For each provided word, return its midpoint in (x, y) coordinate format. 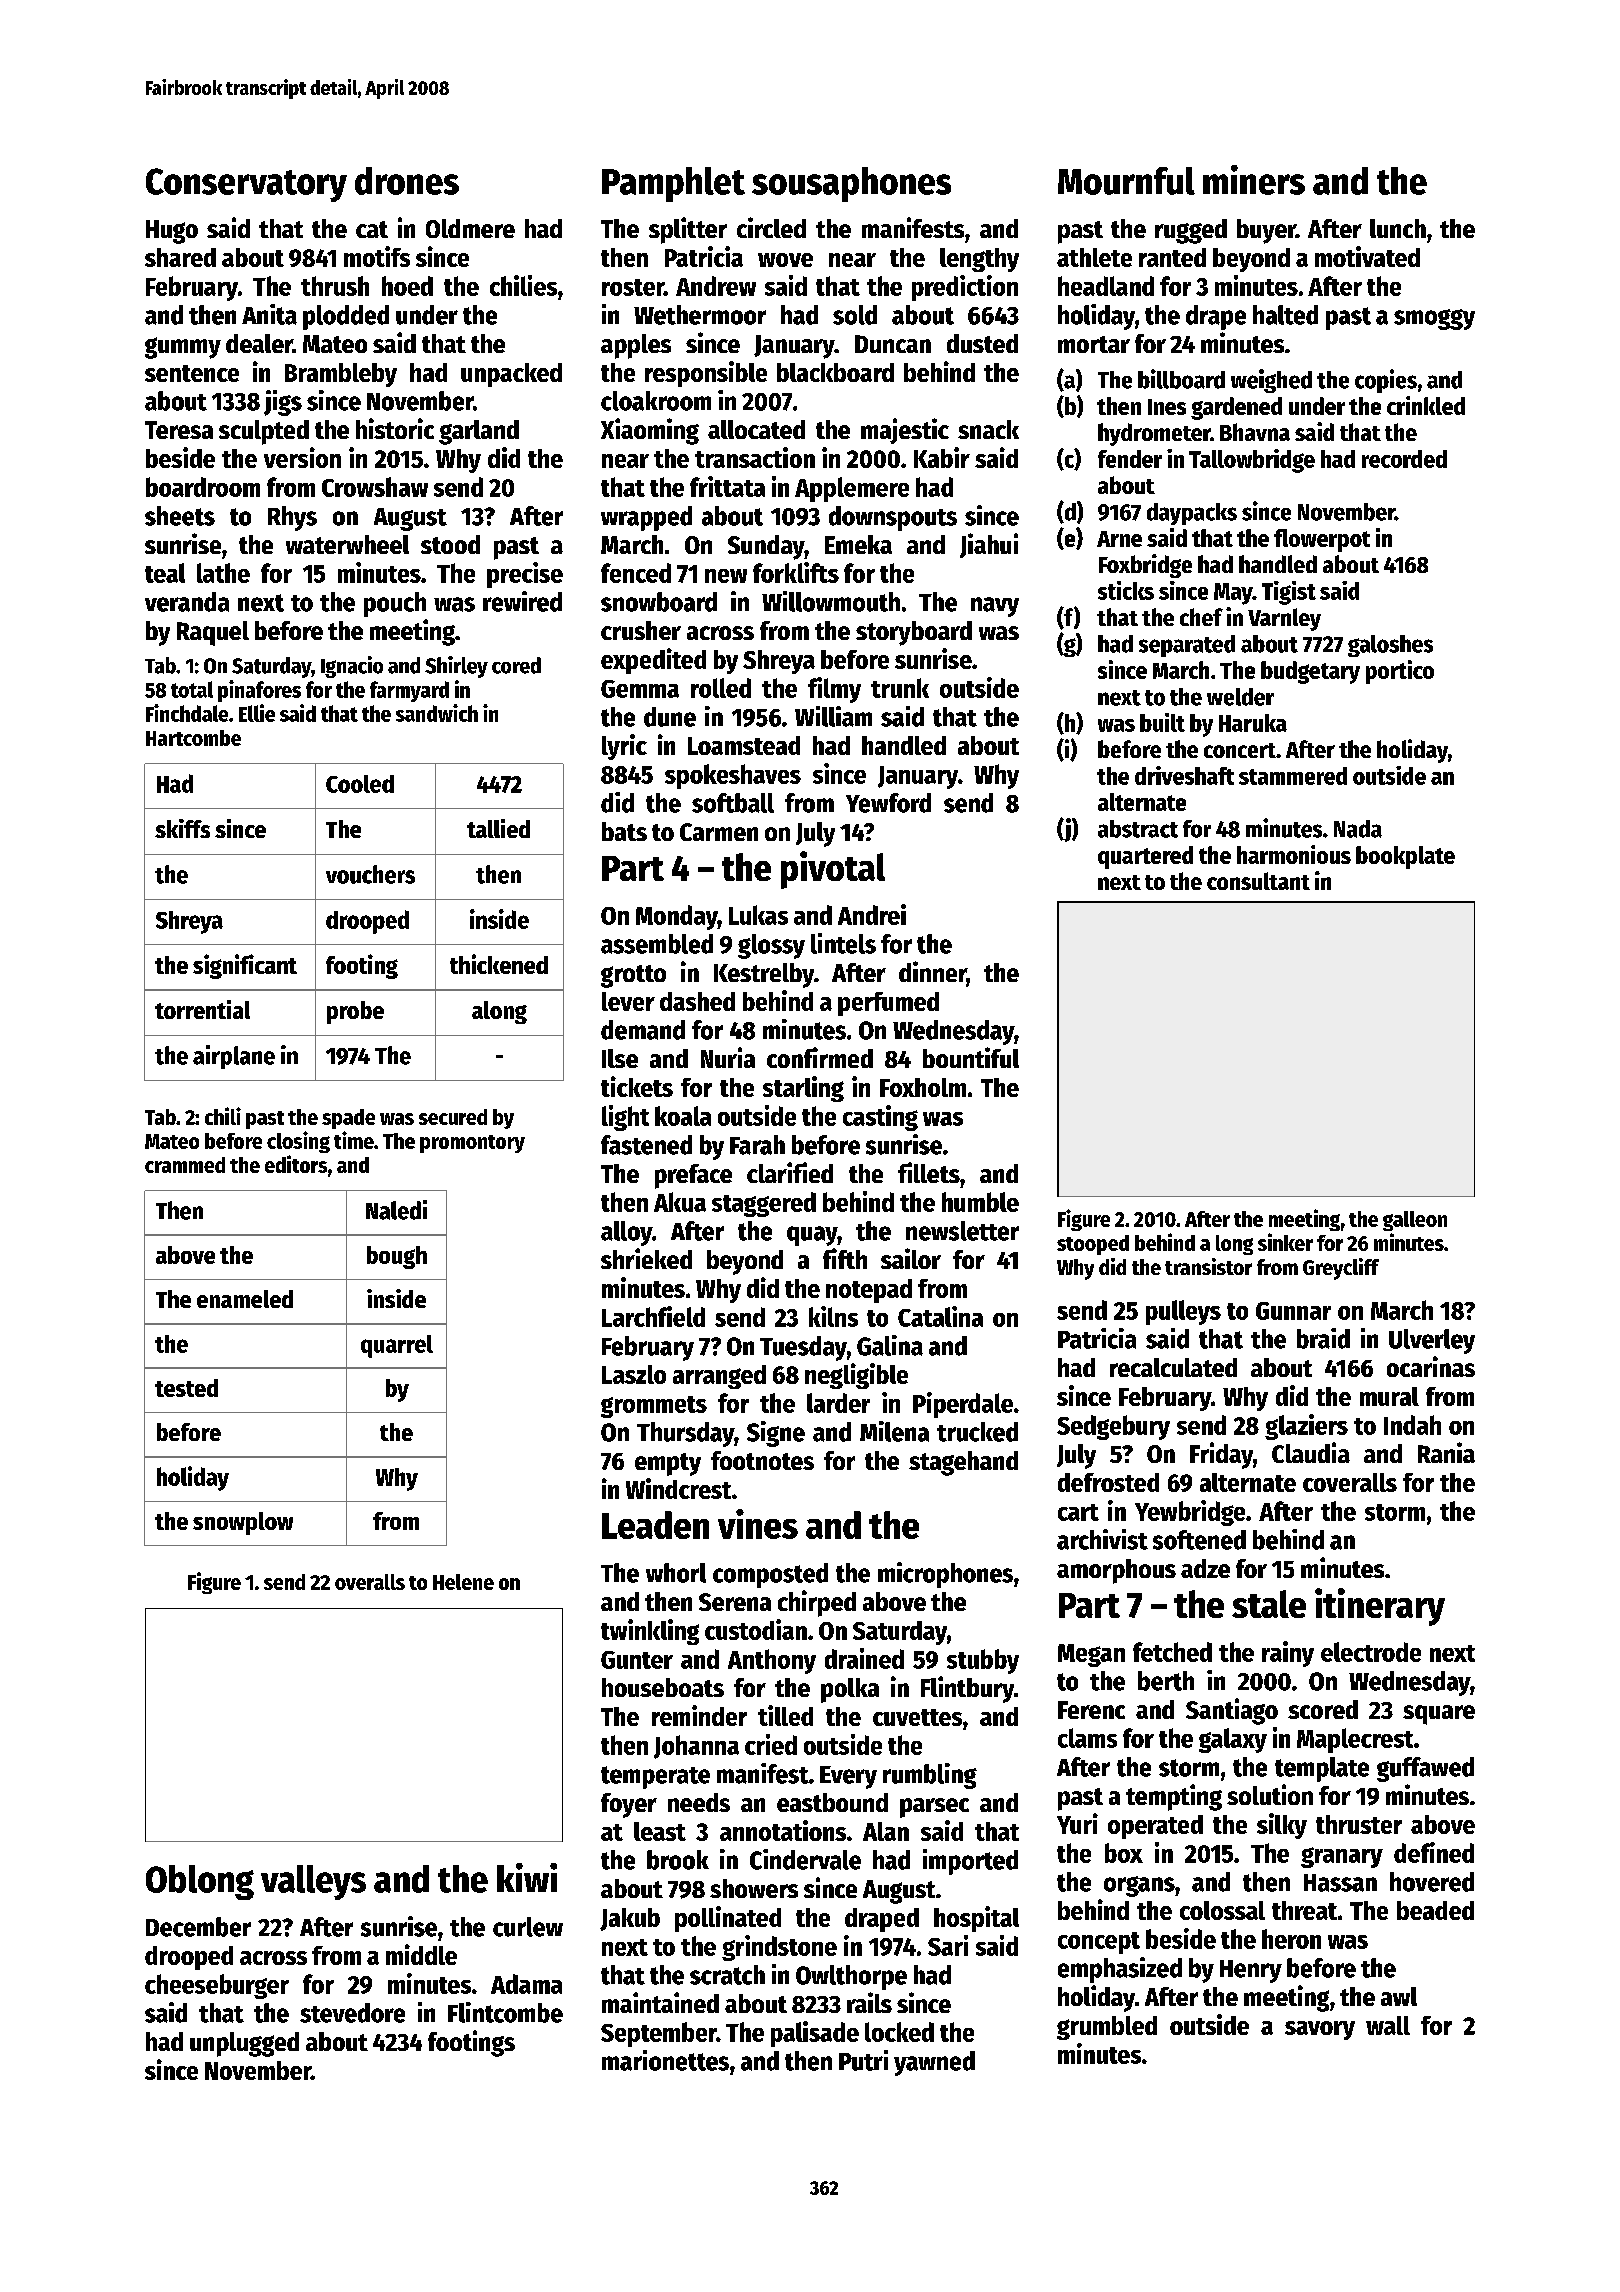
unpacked (511, 375)
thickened (499, 964)
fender (1130, 459)
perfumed (888, 1004)
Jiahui (989, 545)
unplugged (244, 2044)
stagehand (963, 1463)
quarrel (397, 1346)
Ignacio (352, 667)
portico (1400, 672)
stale (1269, 1604)
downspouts (893, 518)
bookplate (1405, 857)
